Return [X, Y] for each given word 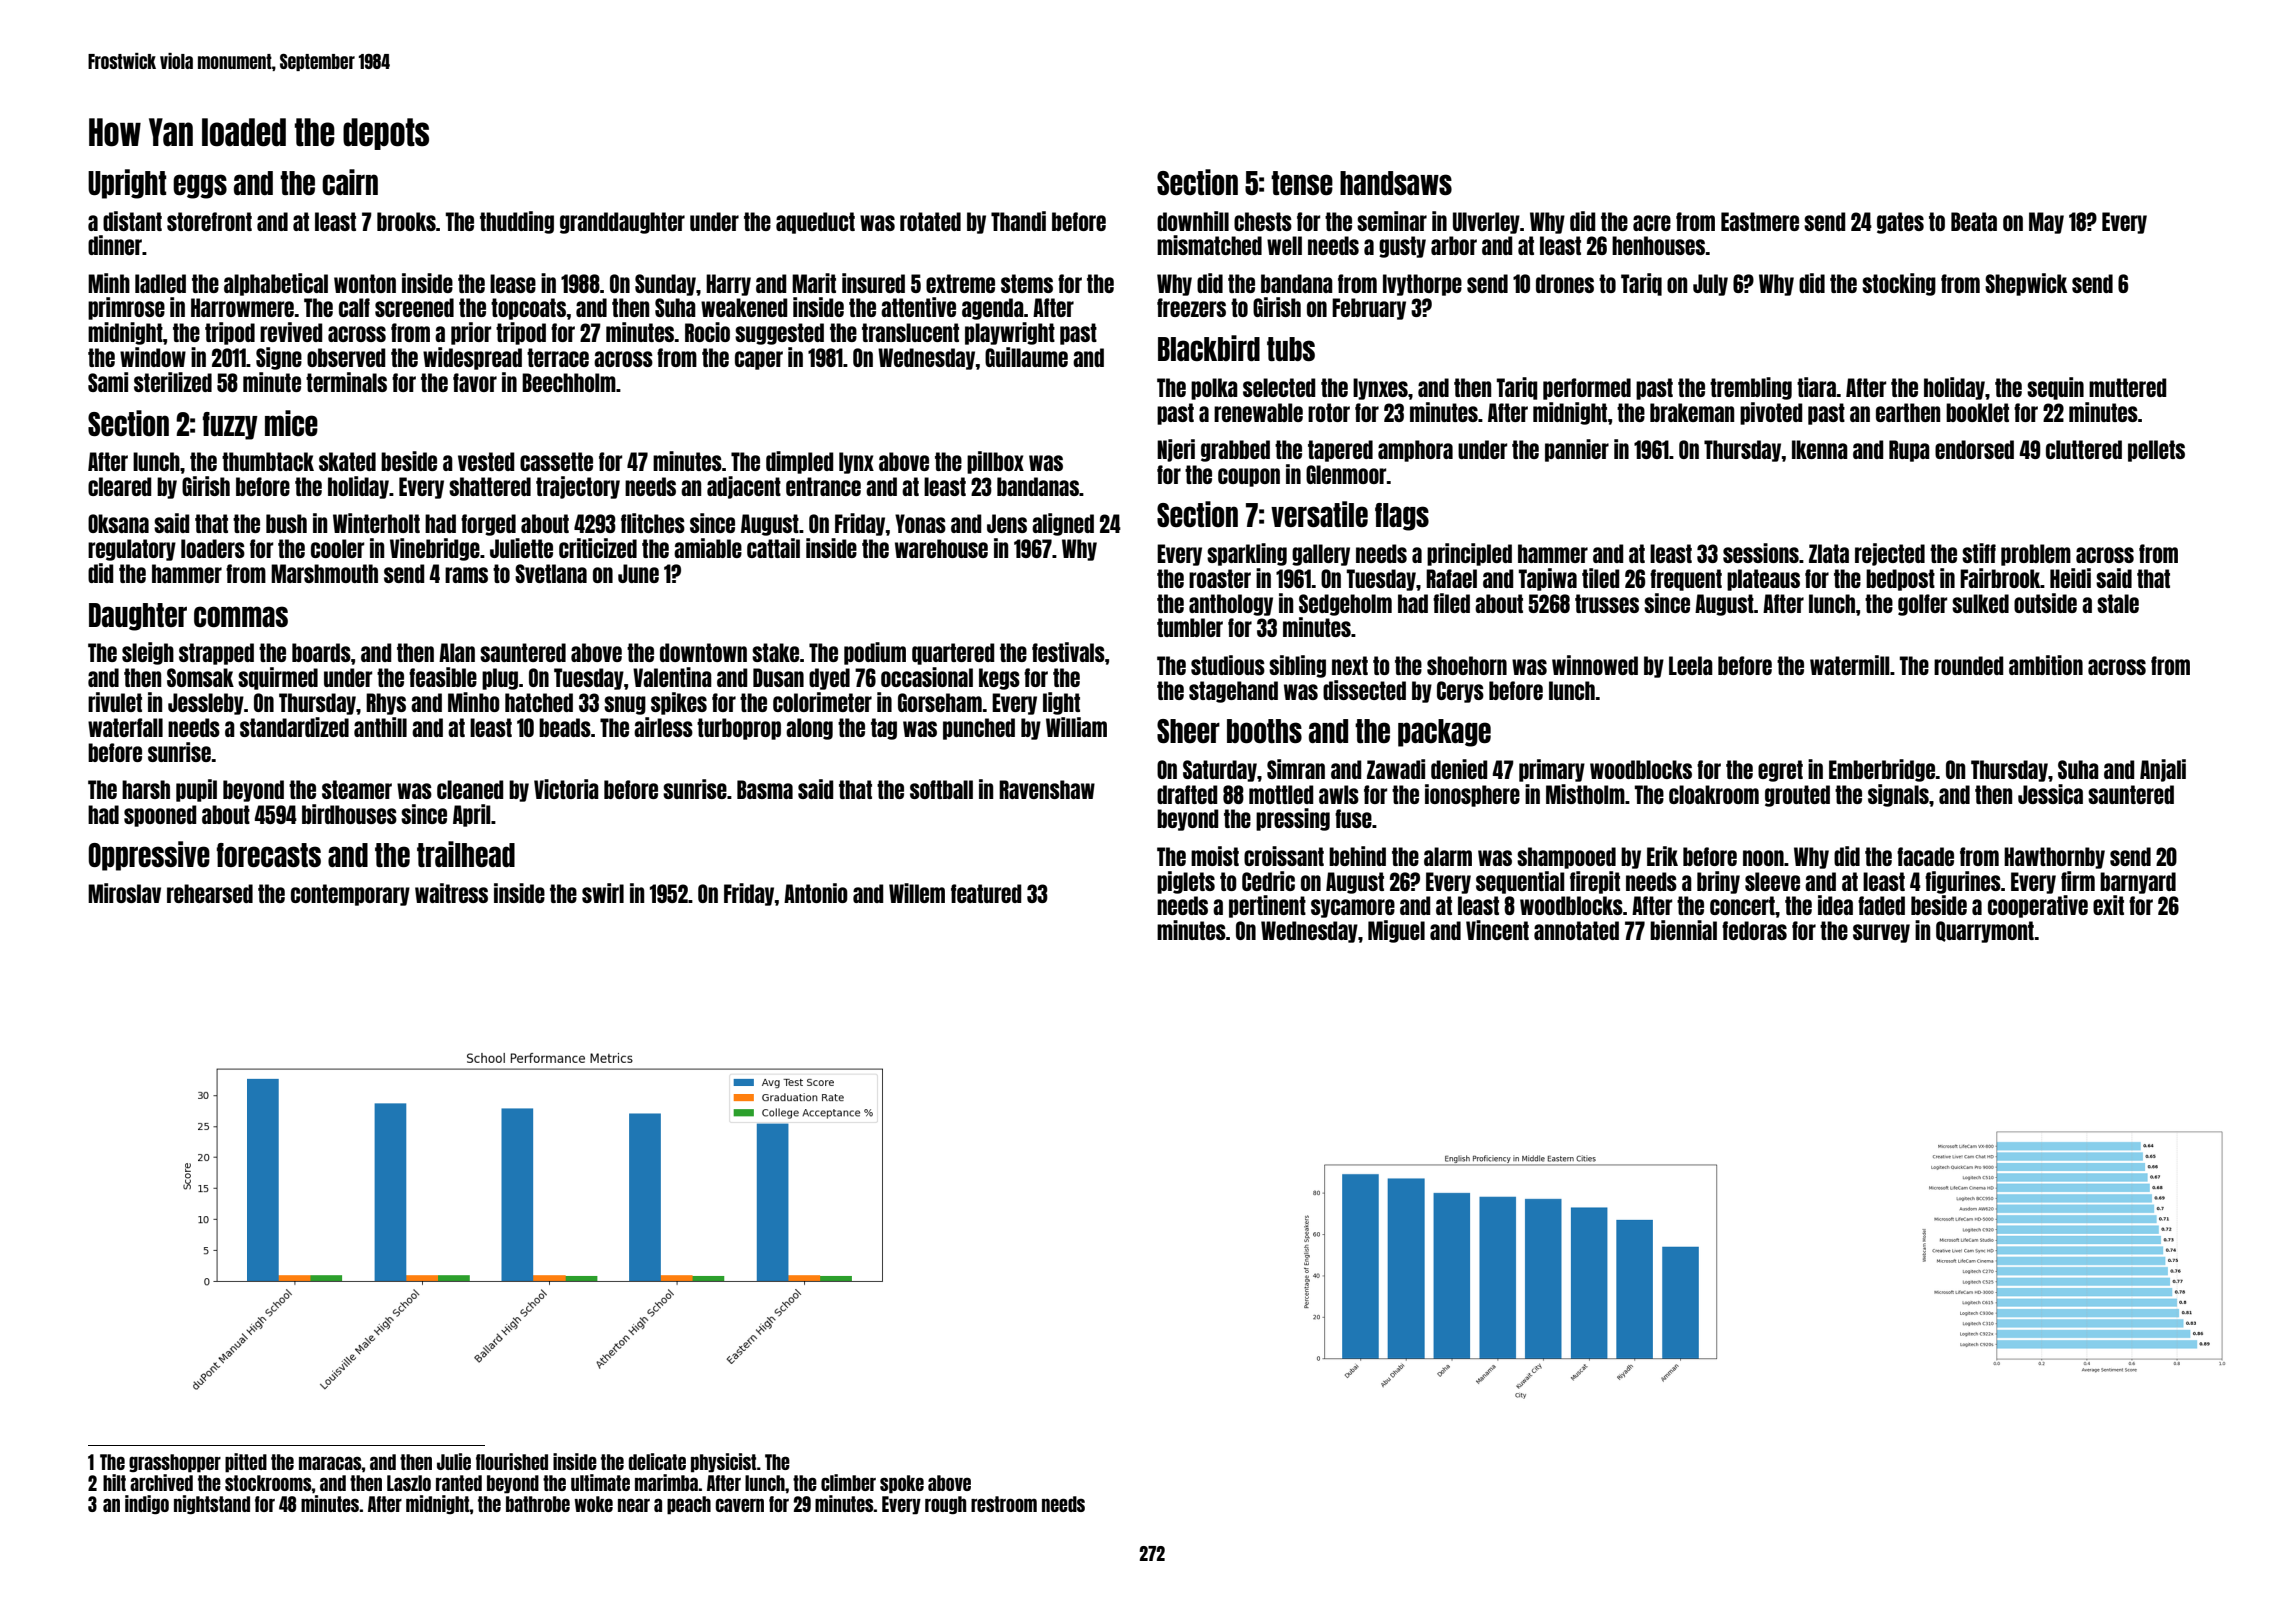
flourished [512, 1461]
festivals [1068, 652]
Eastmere [1760, 221]
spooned [160, 816]
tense [1302, 183]
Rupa [1909, 451]
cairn [350, 182]
